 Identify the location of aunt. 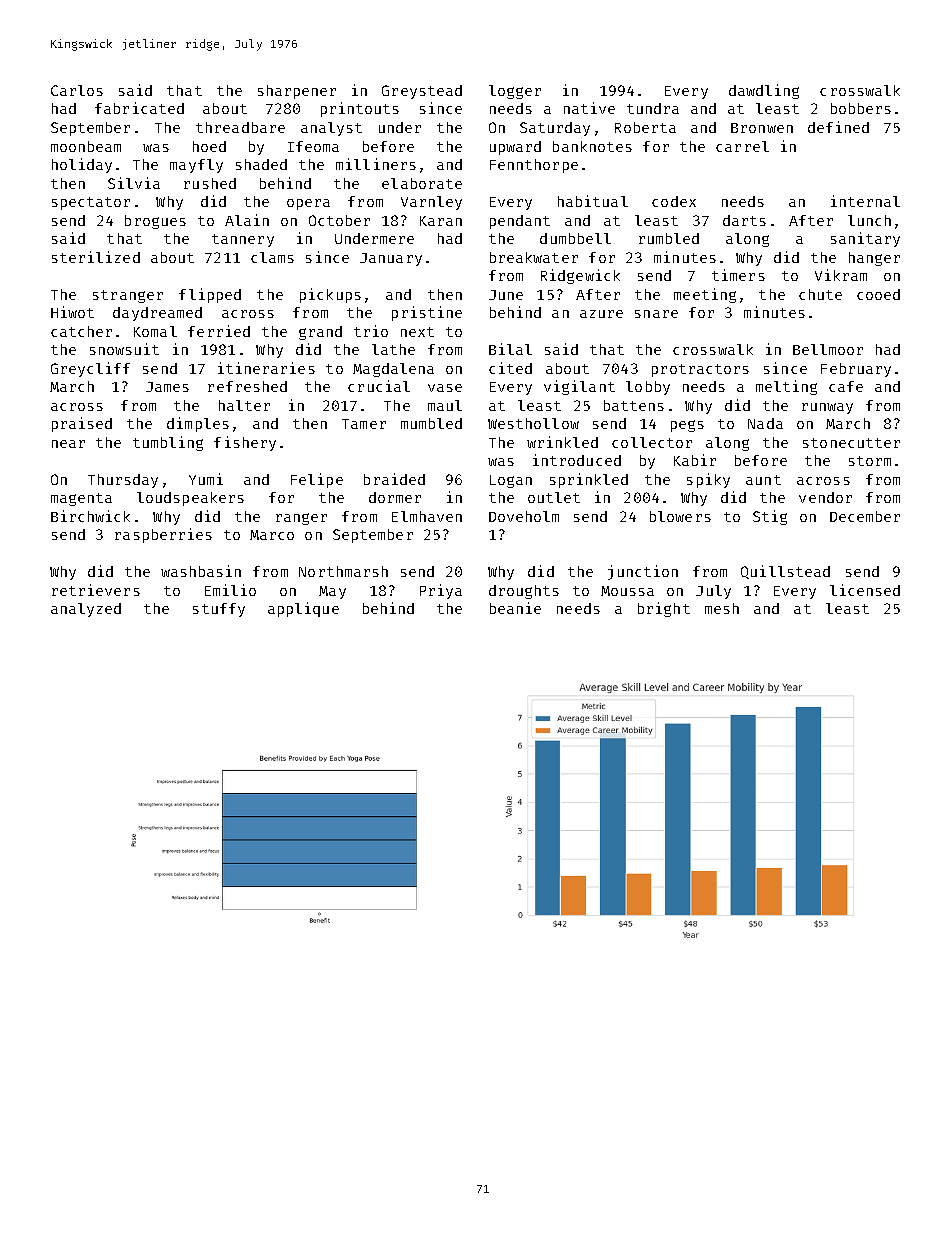
(763, 480).
